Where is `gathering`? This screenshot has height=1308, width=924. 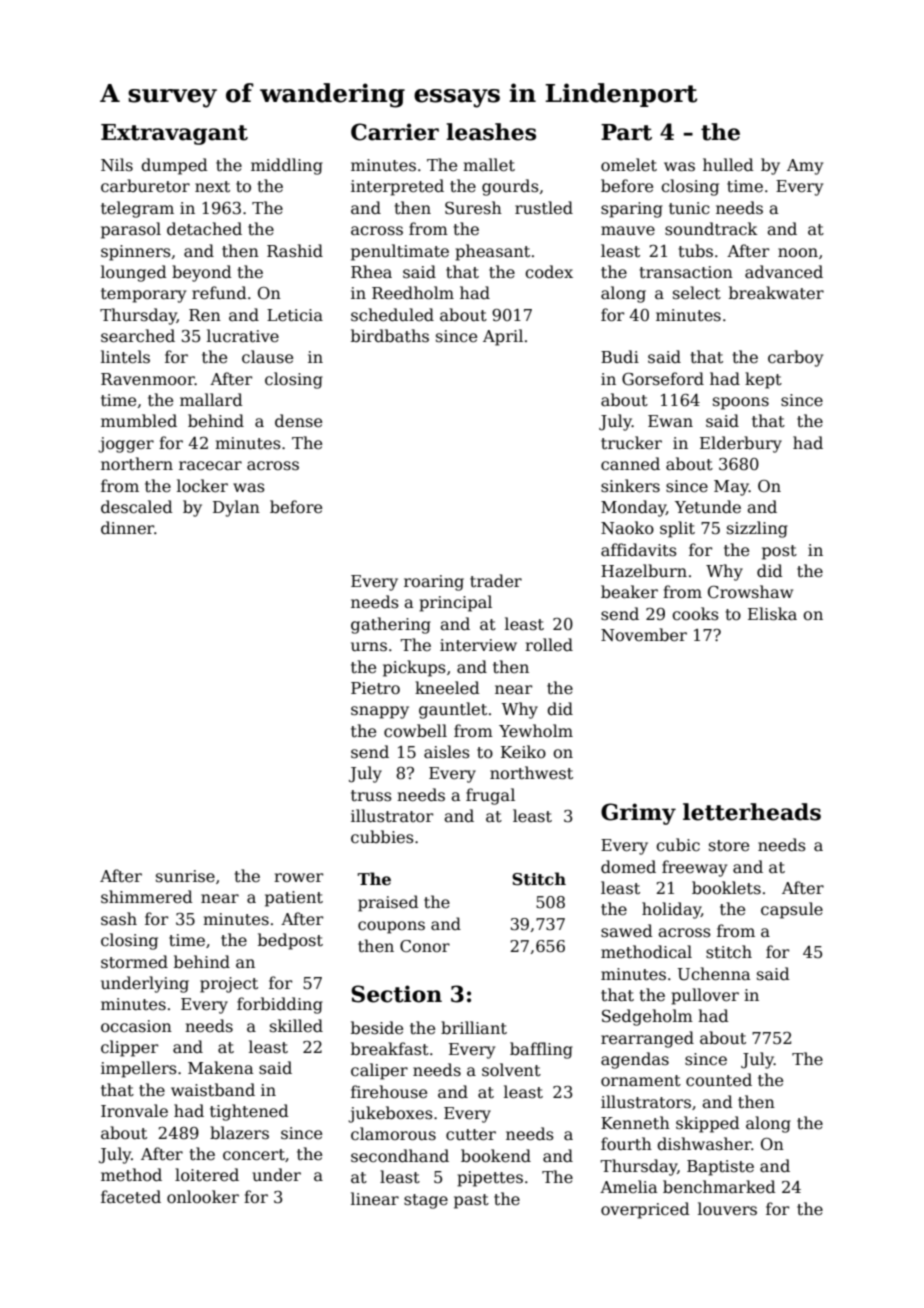
gathering is located at coordinates (391, 625).
